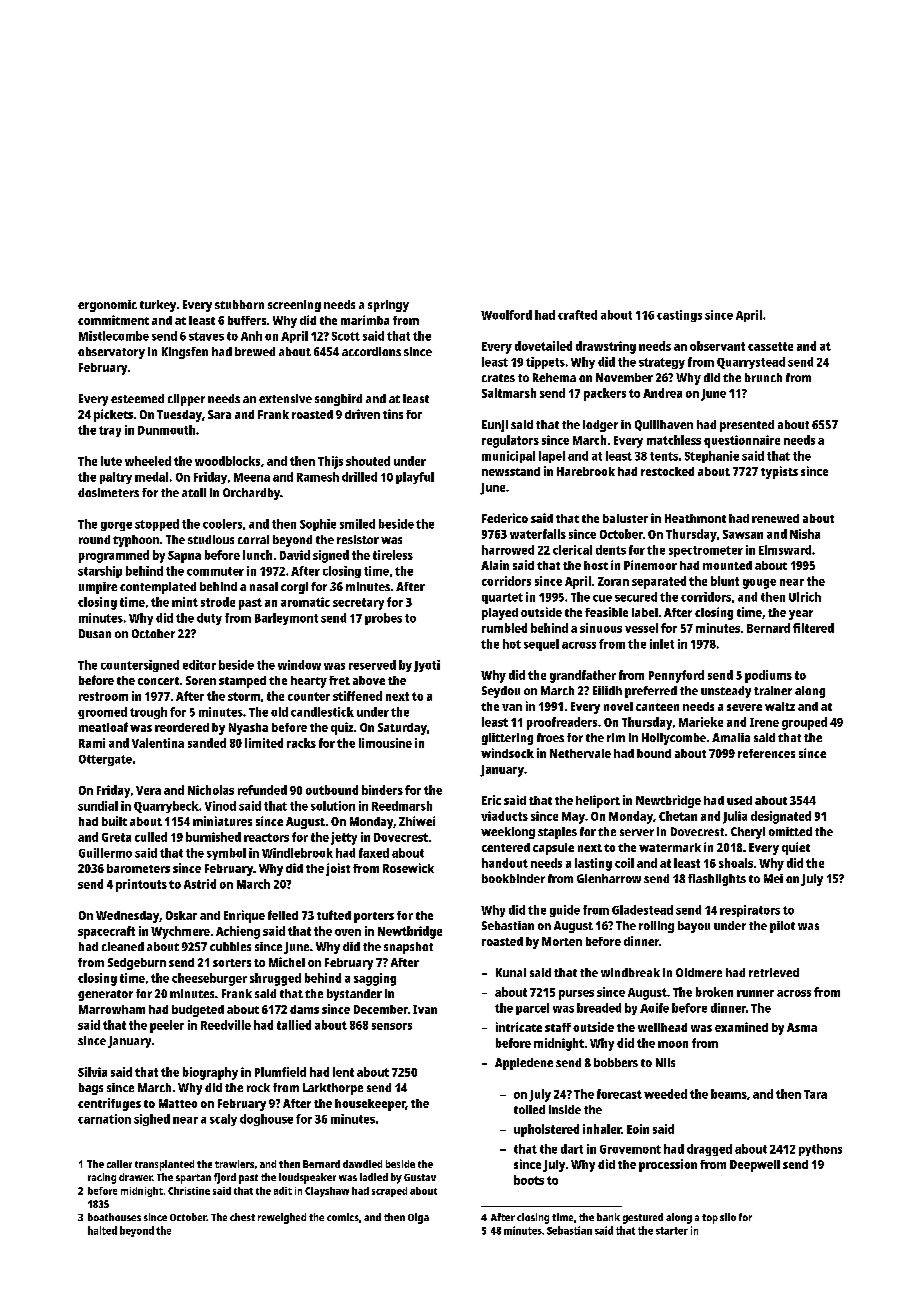 The height and width of the screenshot is (1308, 924). What do you see at coordinates (506, 315) in the screenshot?
I see `Woolford` at bounding box center [506, 315].
